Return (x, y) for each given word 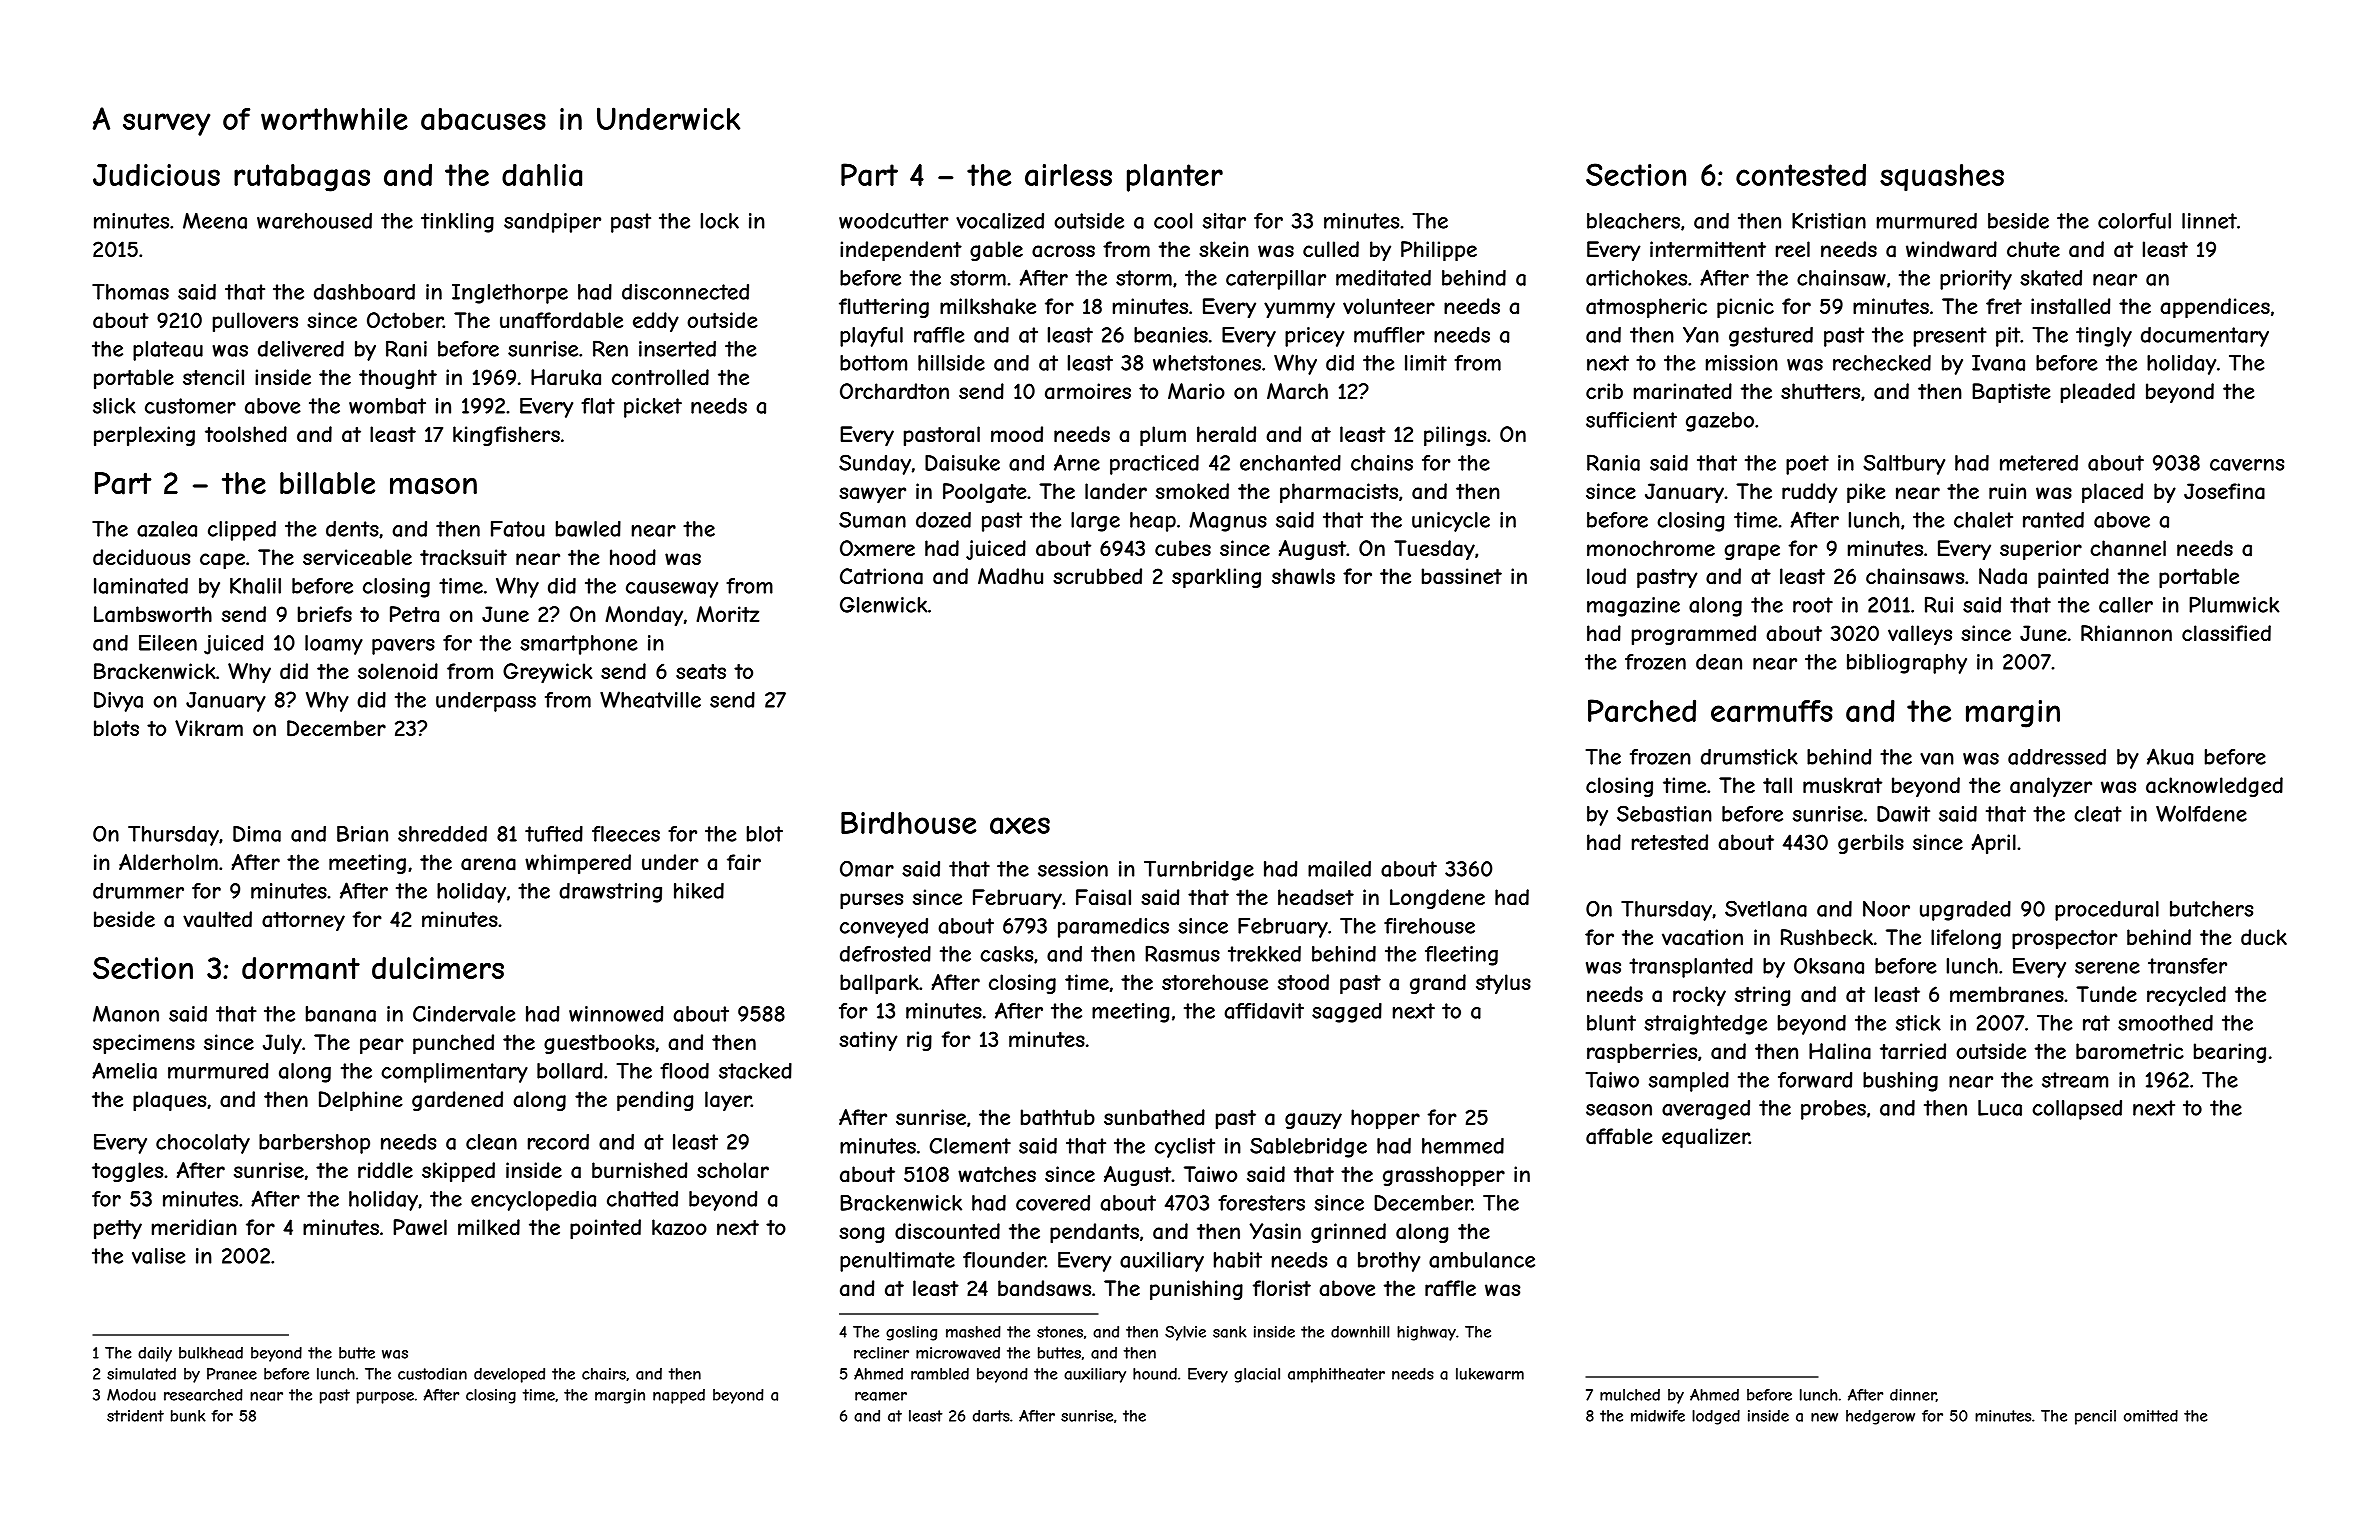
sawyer (872, 495)
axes (1020, 825)
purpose (385, 1398)
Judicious (156, 175)
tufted (554, 834)
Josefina (2224, 491)
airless (1068, 175)
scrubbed (1097, 576)
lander (1116, 491)
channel (2128, 548)
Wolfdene (2201, 813)
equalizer (1705, 1138)
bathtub (1058, 1117)
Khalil (255, 586)
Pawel (420, 1227)
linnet (2209, 221)
